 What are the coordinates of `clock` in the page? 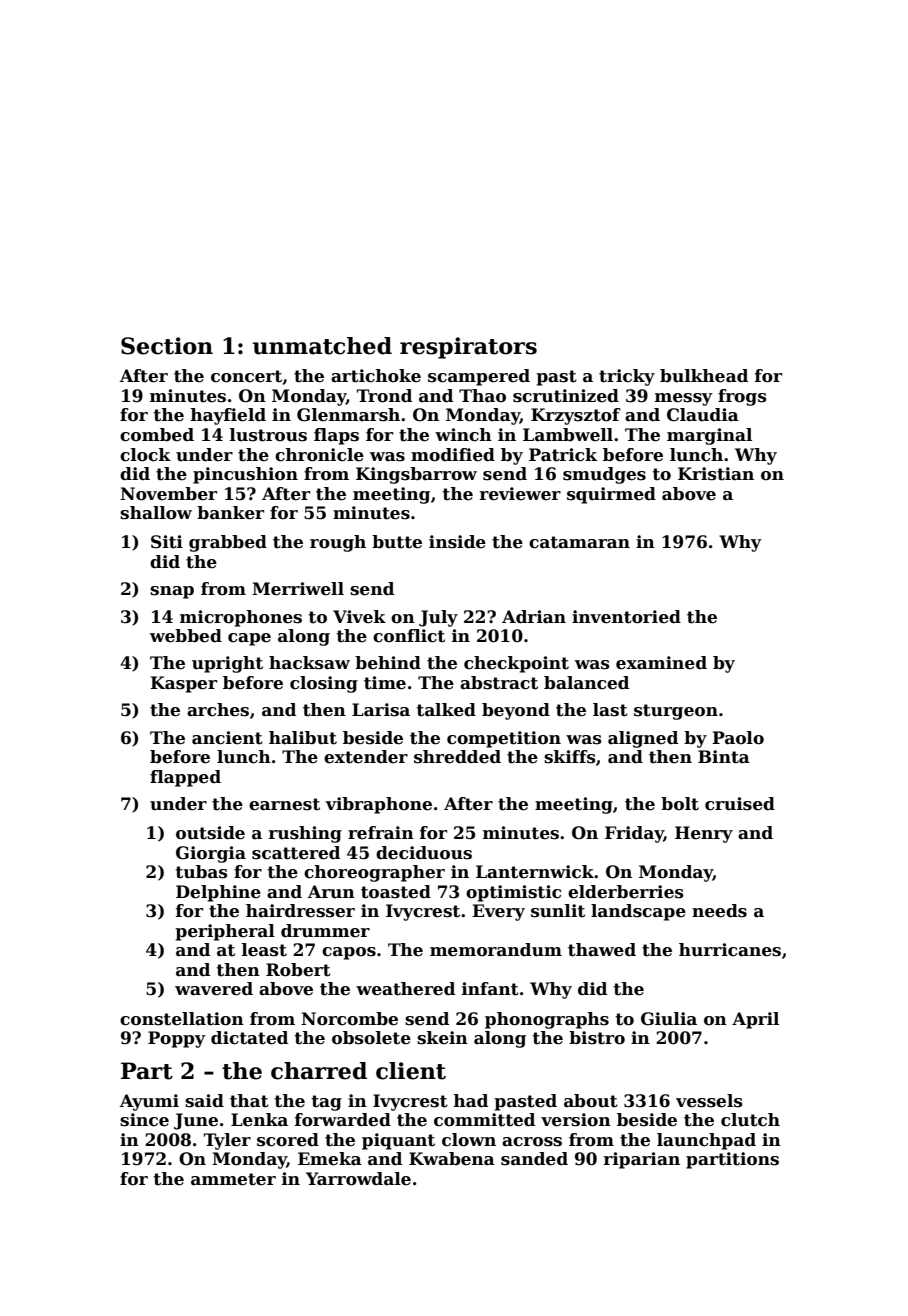 It's located at (145, 455).
